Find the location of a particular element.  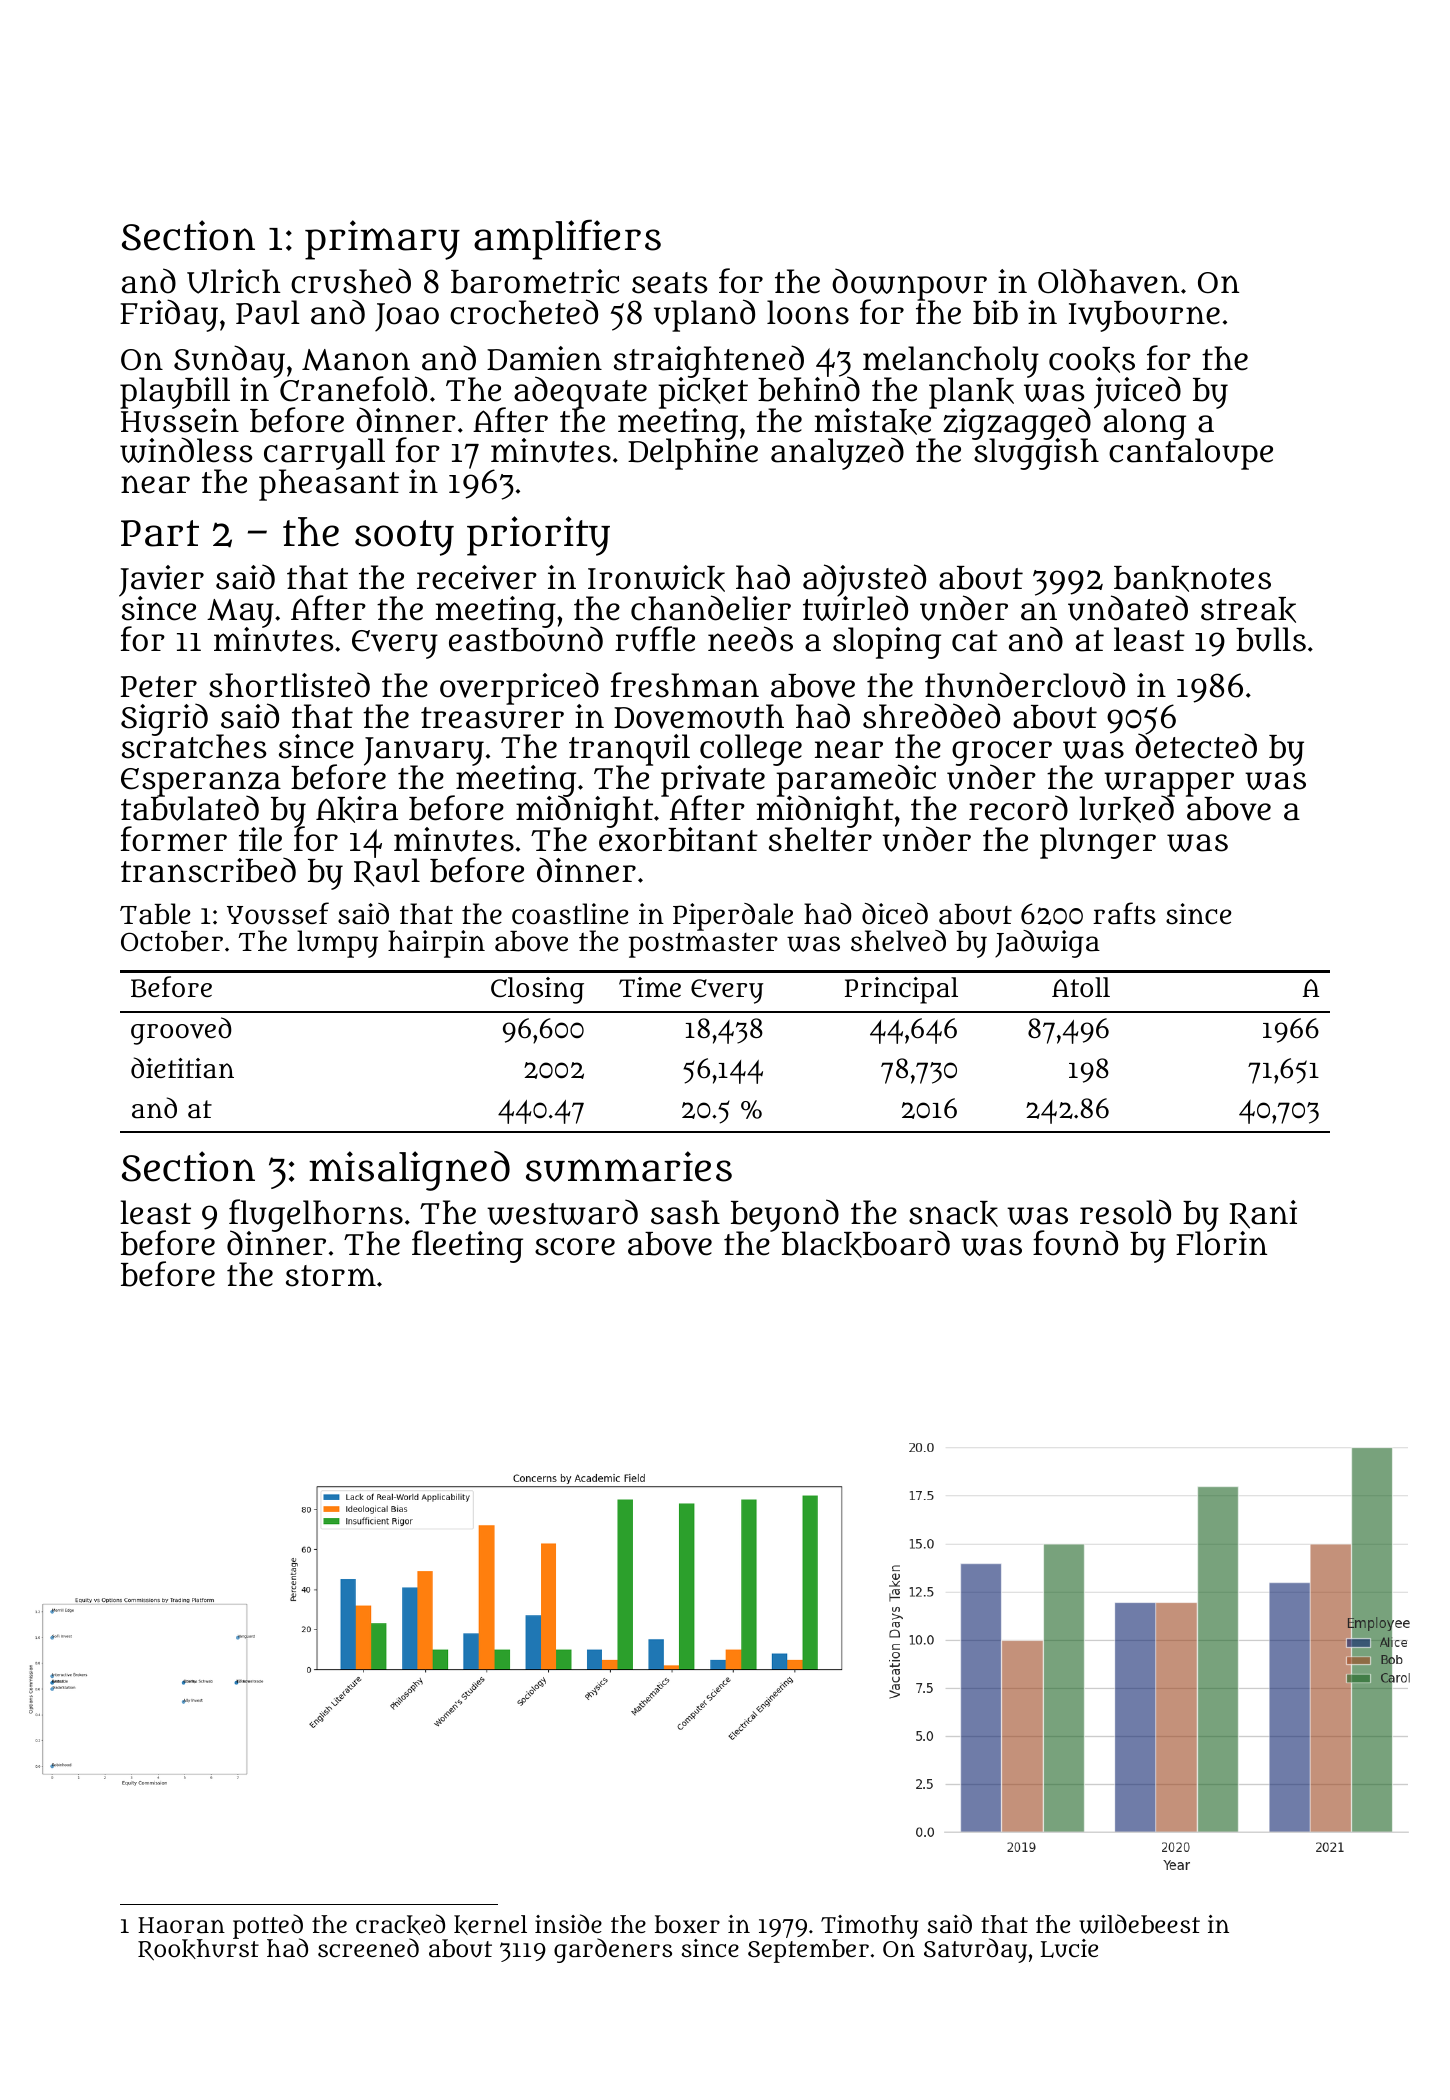

Peter is located at coordinates (159, 687).
